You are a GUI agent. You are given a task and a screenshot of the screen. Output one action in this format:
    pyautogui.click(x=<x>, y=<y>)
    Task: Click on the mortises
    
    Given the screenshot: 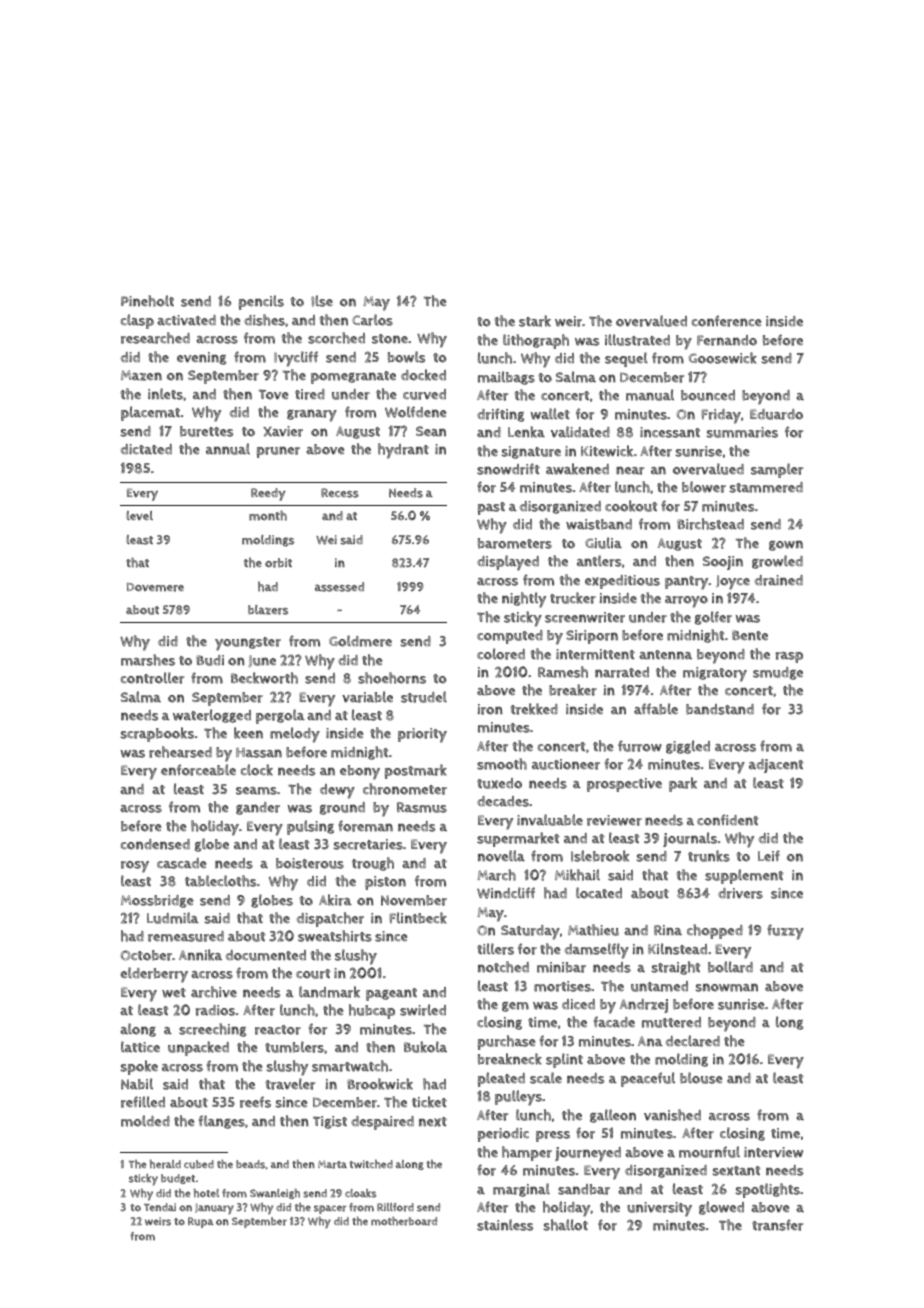 What is the action you would take?
    pyautogui.click(x=562, y=986)
